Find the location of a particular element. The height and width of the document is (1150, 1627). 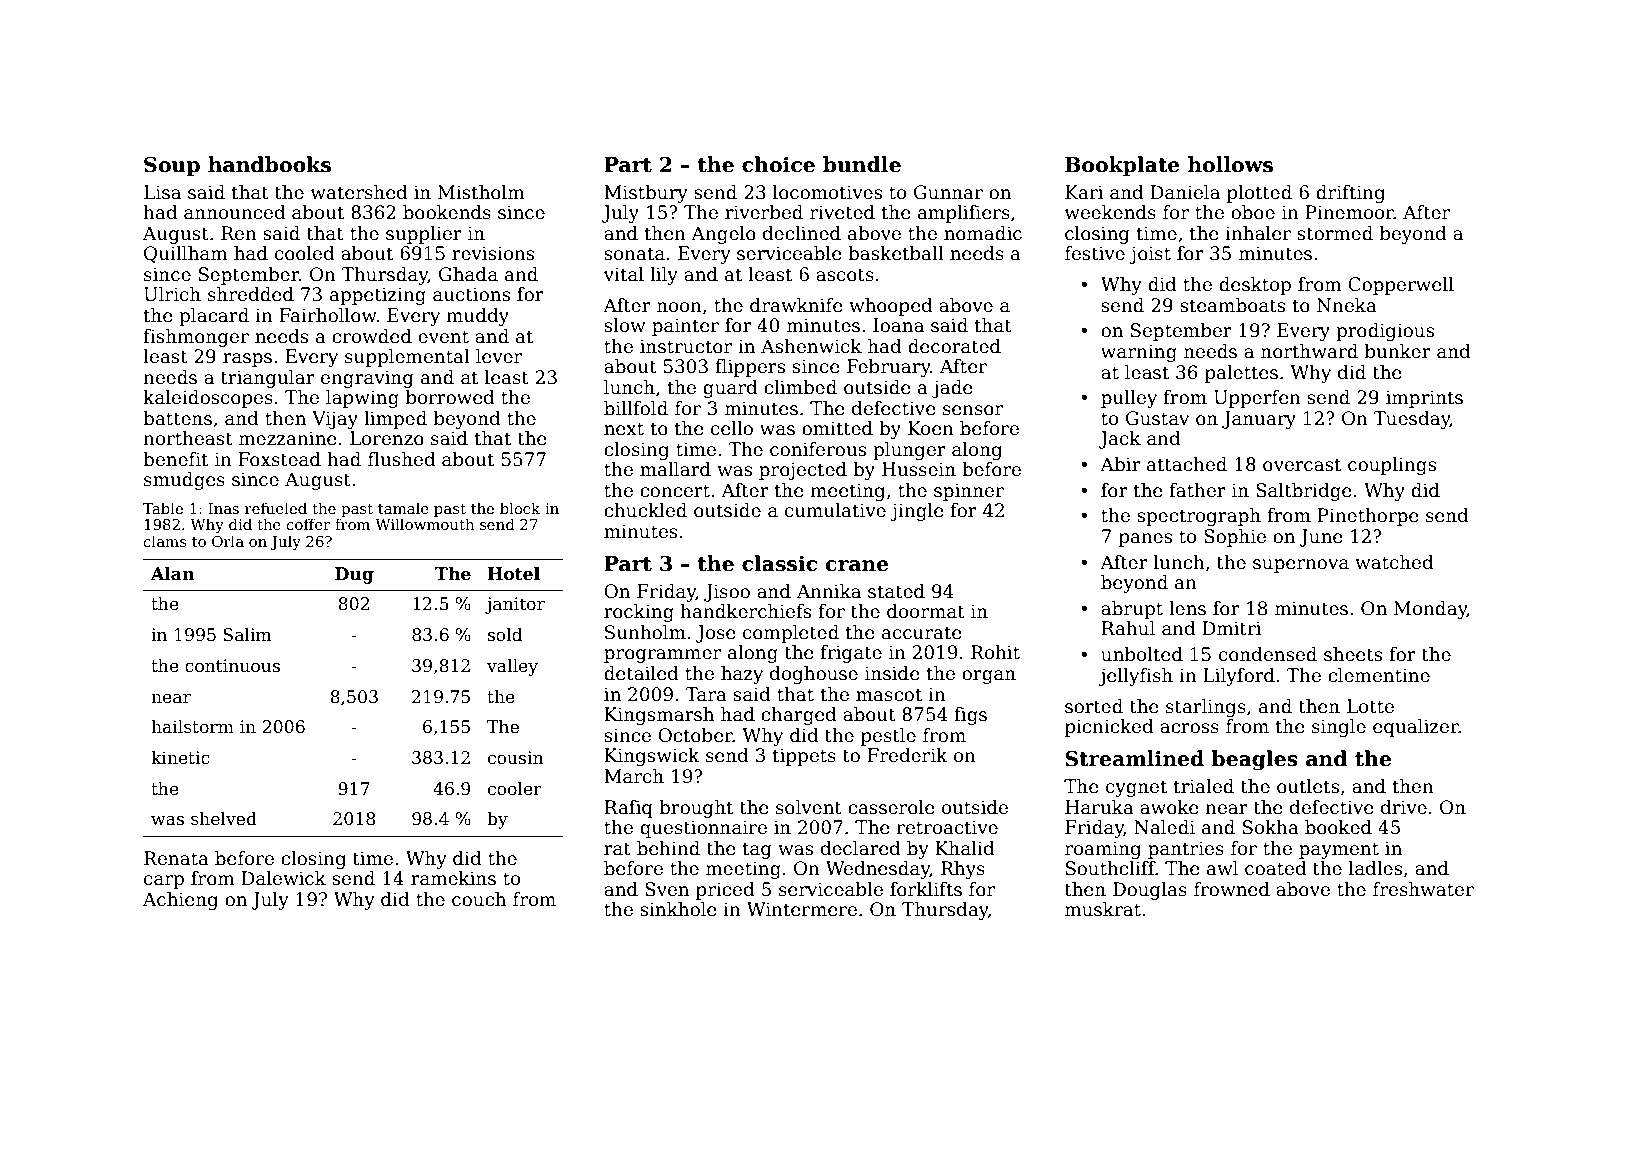

kinetic is located at coordinates (180, 758).
